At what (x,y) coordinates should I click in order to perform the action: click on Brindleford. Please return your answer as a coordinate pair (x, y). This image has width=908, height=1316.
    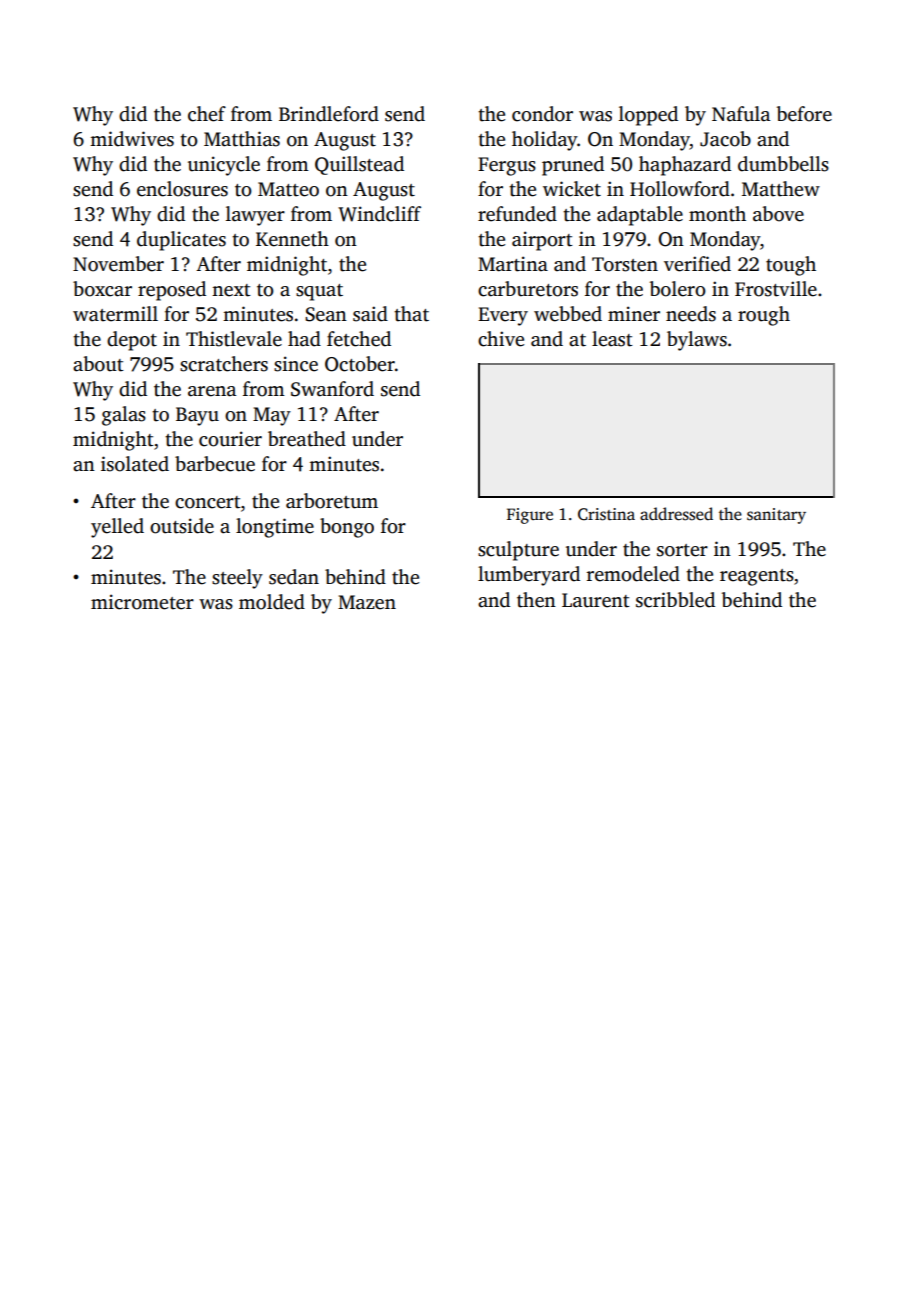
    Looking at the image, I should click on (329, 114).
